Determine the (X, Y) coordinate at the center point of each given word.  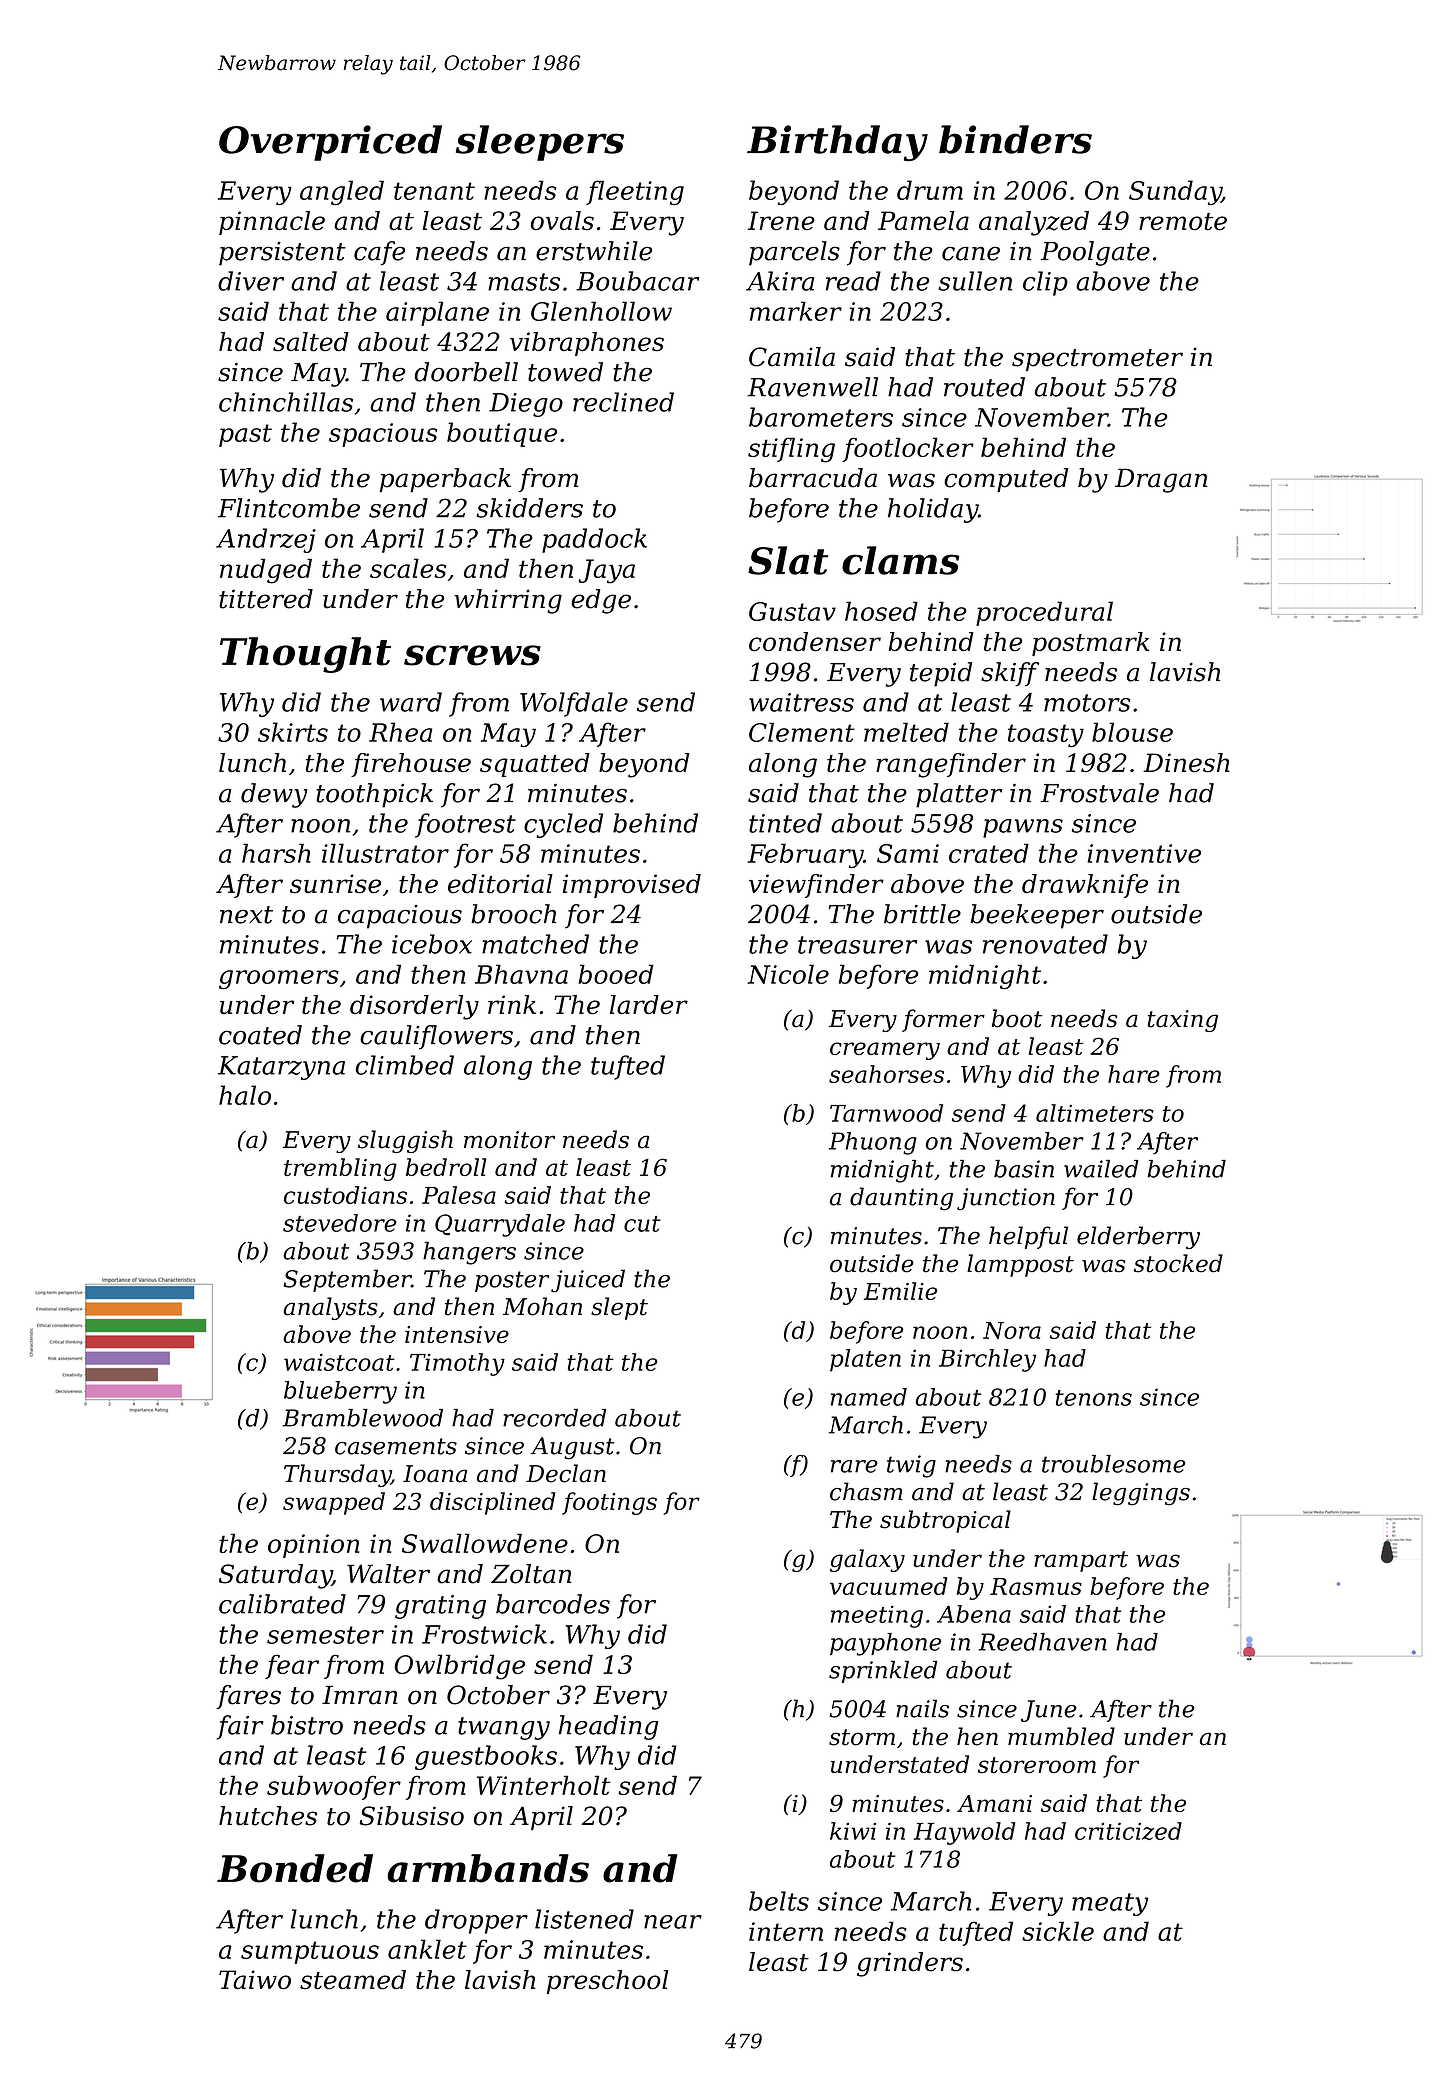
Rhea (400, 732)
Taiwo (255, 1980)
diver (251, 281)
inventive (1144, 853)
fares (248, 1697)
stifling (791, 450)
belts (779, 1901)
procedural (1044, 613)
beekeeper (1037, 916)
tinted (785, 823)
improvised (632, 886)
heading (608, 1727)
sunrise (335, 884)
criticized (1128, 1831)
